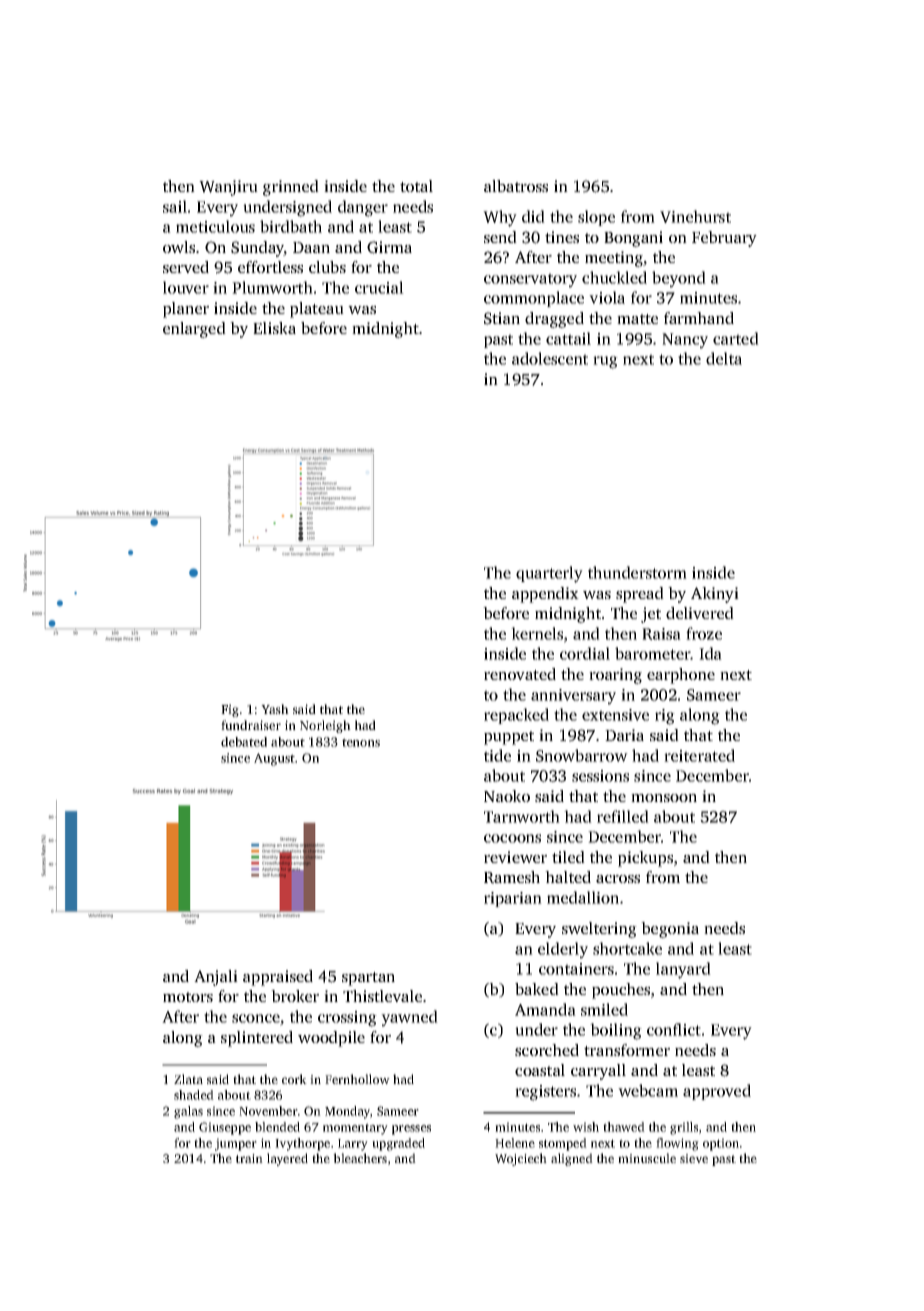  What do you see at coordinates (549, 574) in the page?
I see `quarterly` at bounding box center [549, 574].
